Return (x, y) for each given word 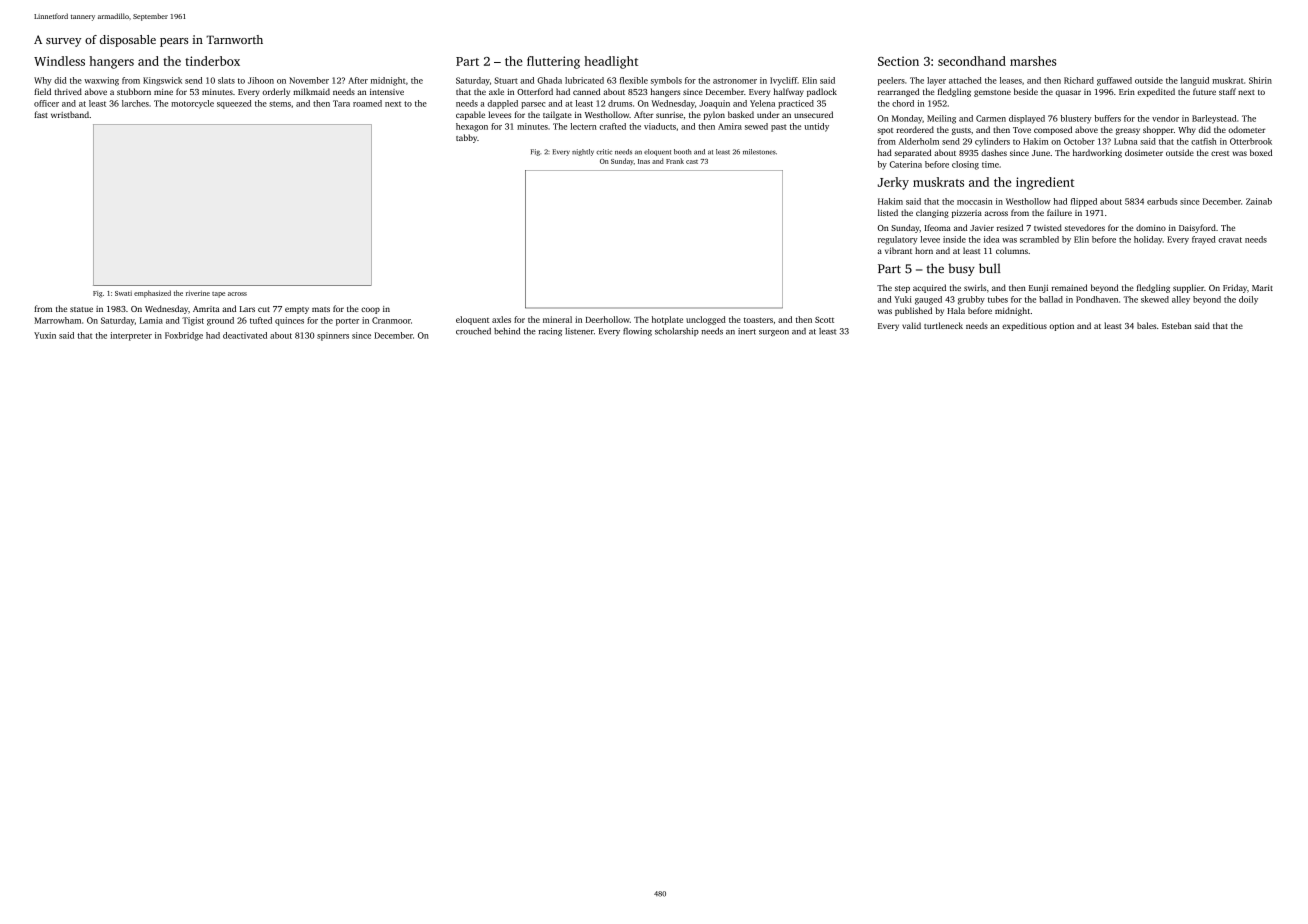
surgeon (774, 333)
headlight (611, 62)
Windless (59, 61)
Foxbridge (184, 336)
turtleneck (943, 325)
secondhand (972, 61)
